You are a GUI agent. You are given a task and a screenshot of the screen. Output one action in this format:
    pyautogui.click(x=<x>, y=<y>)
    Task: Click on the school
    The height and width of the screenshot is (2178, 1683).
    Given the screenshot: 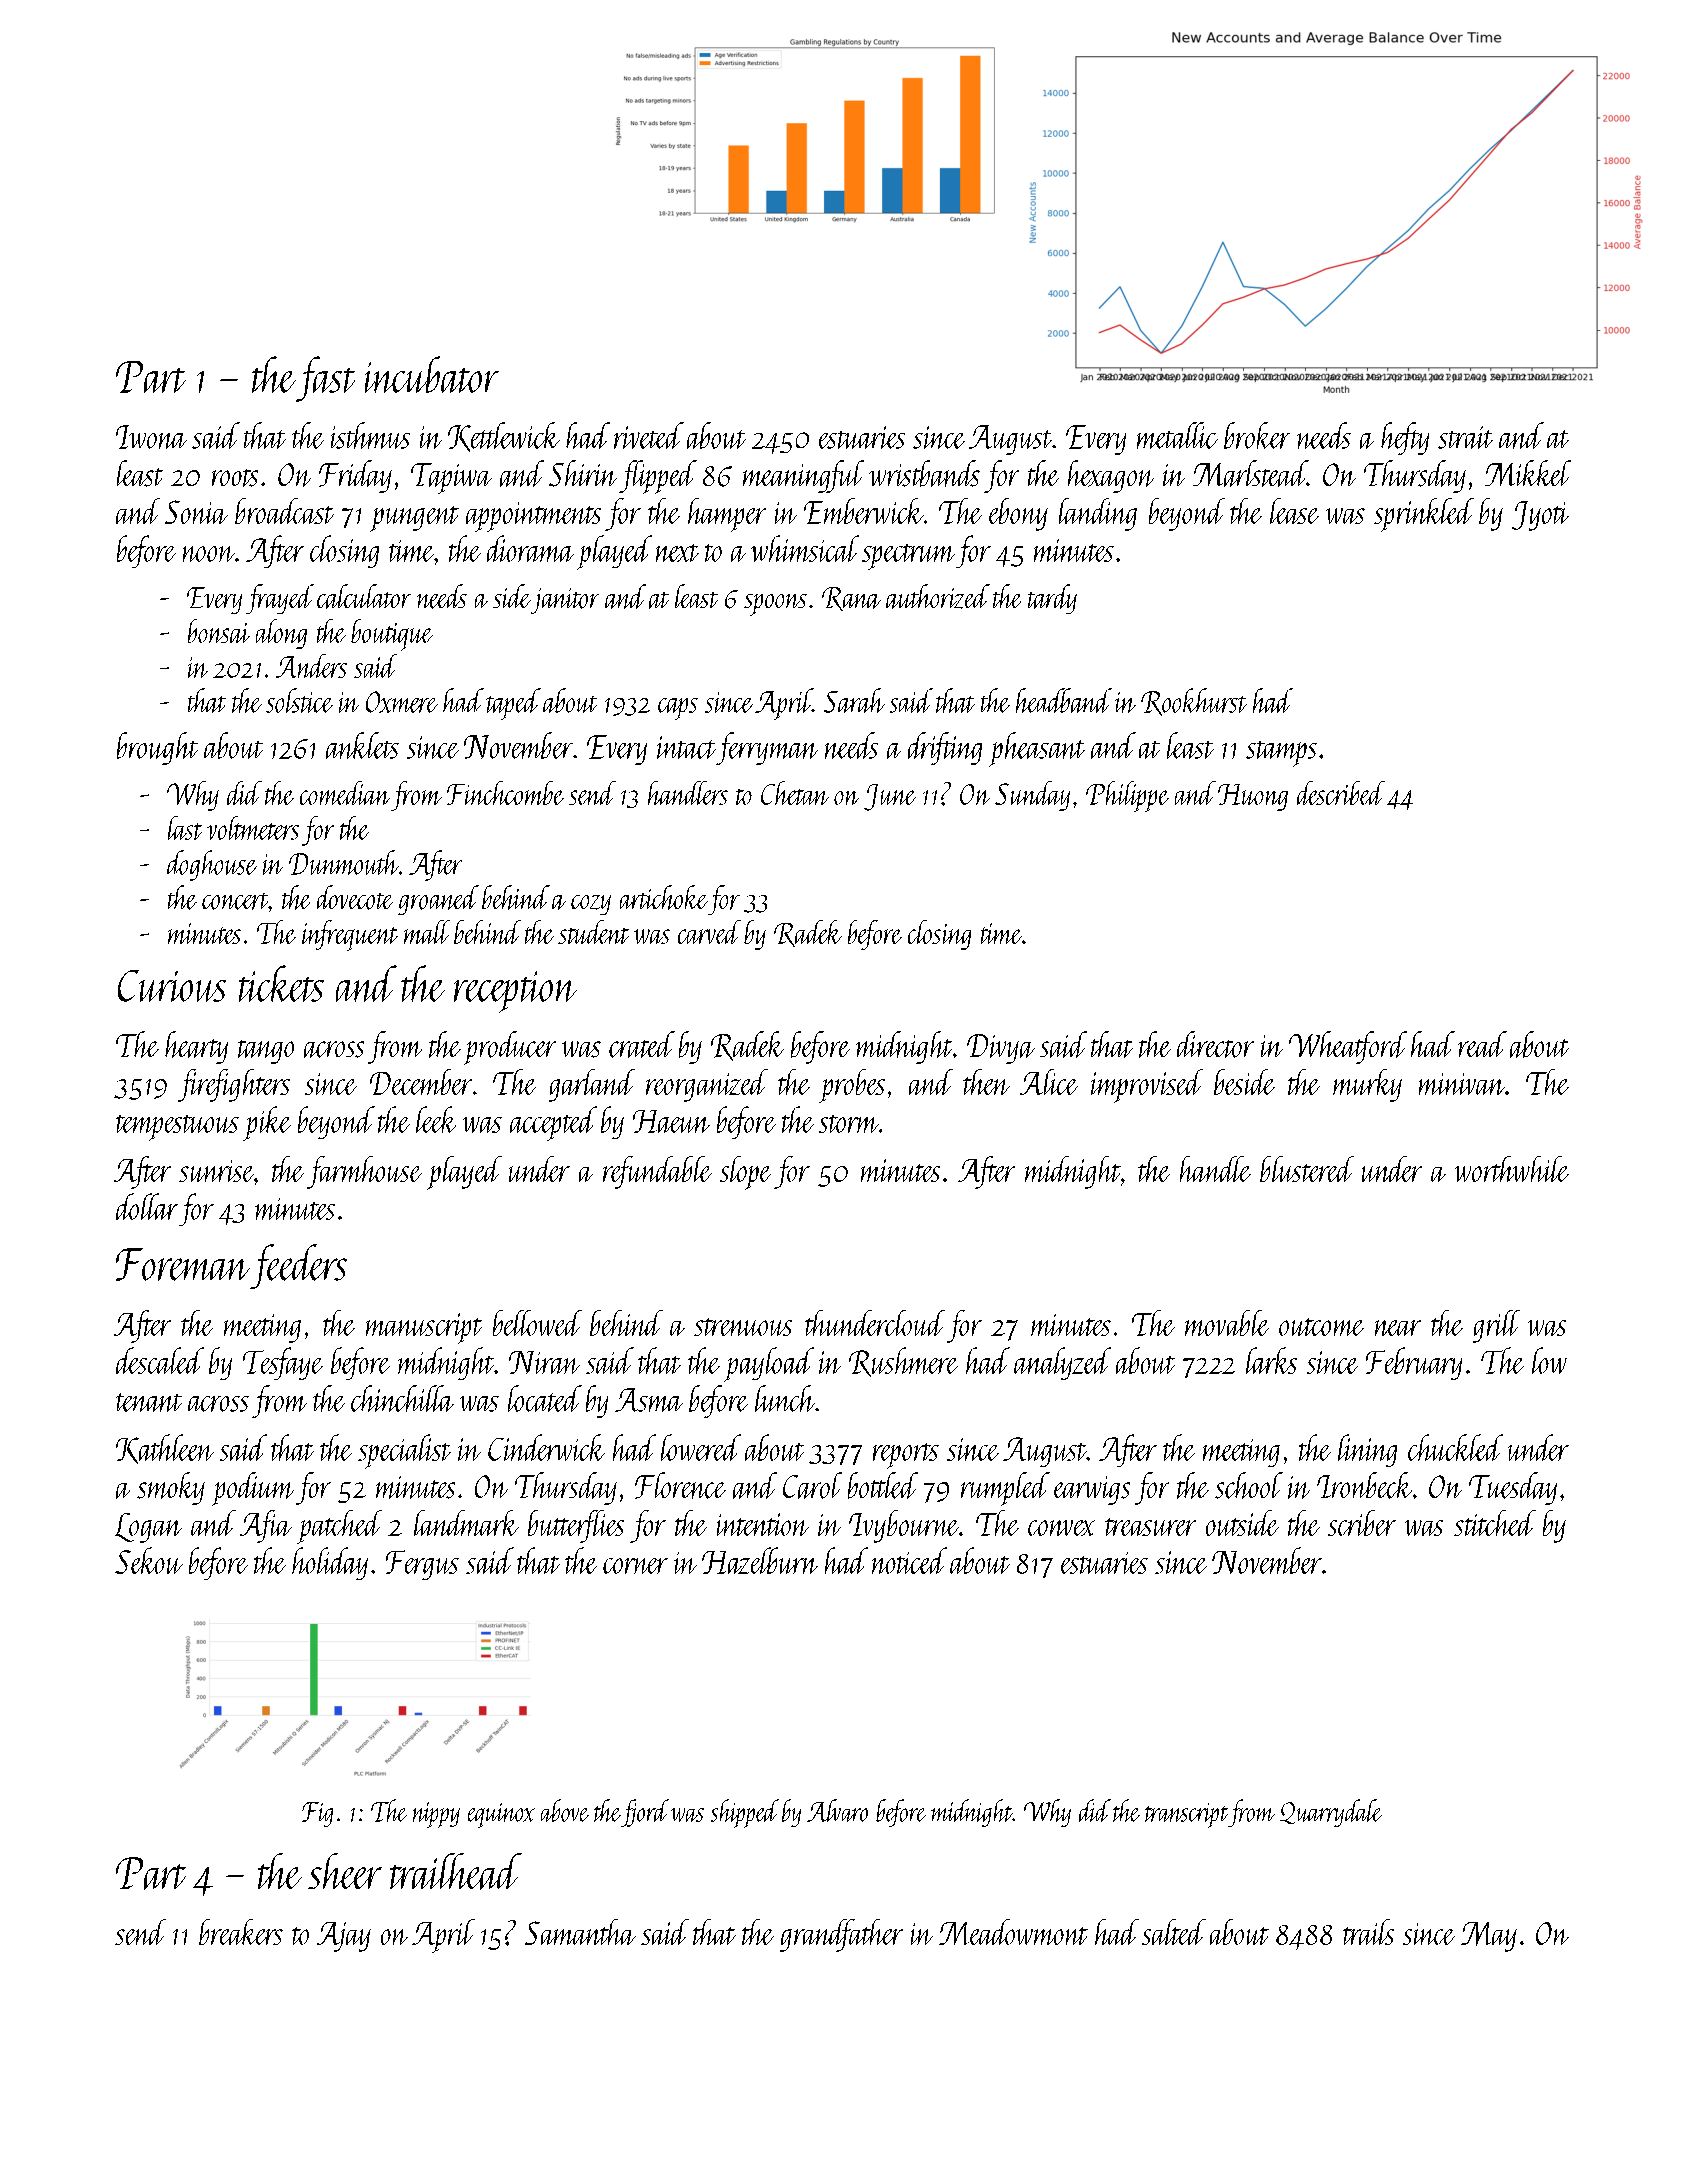 What is the action you would take?
    pyautogui.click(x=1249, y=1485)
